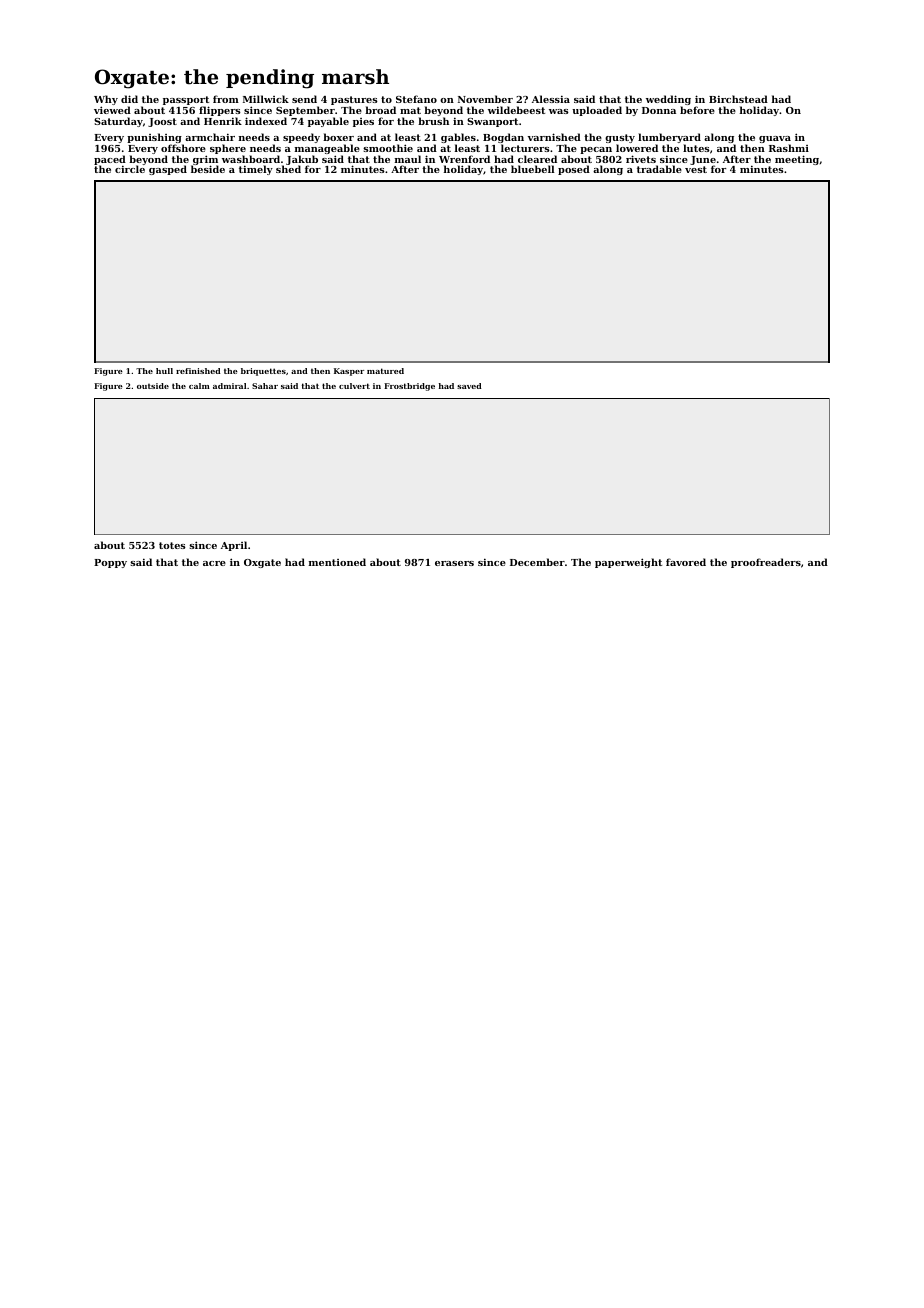 This screenshot has width=924, height=1308. What do you see at coordinates (537, 562) in the screenshot?
I see `December` at bounding box center [537, 562].
